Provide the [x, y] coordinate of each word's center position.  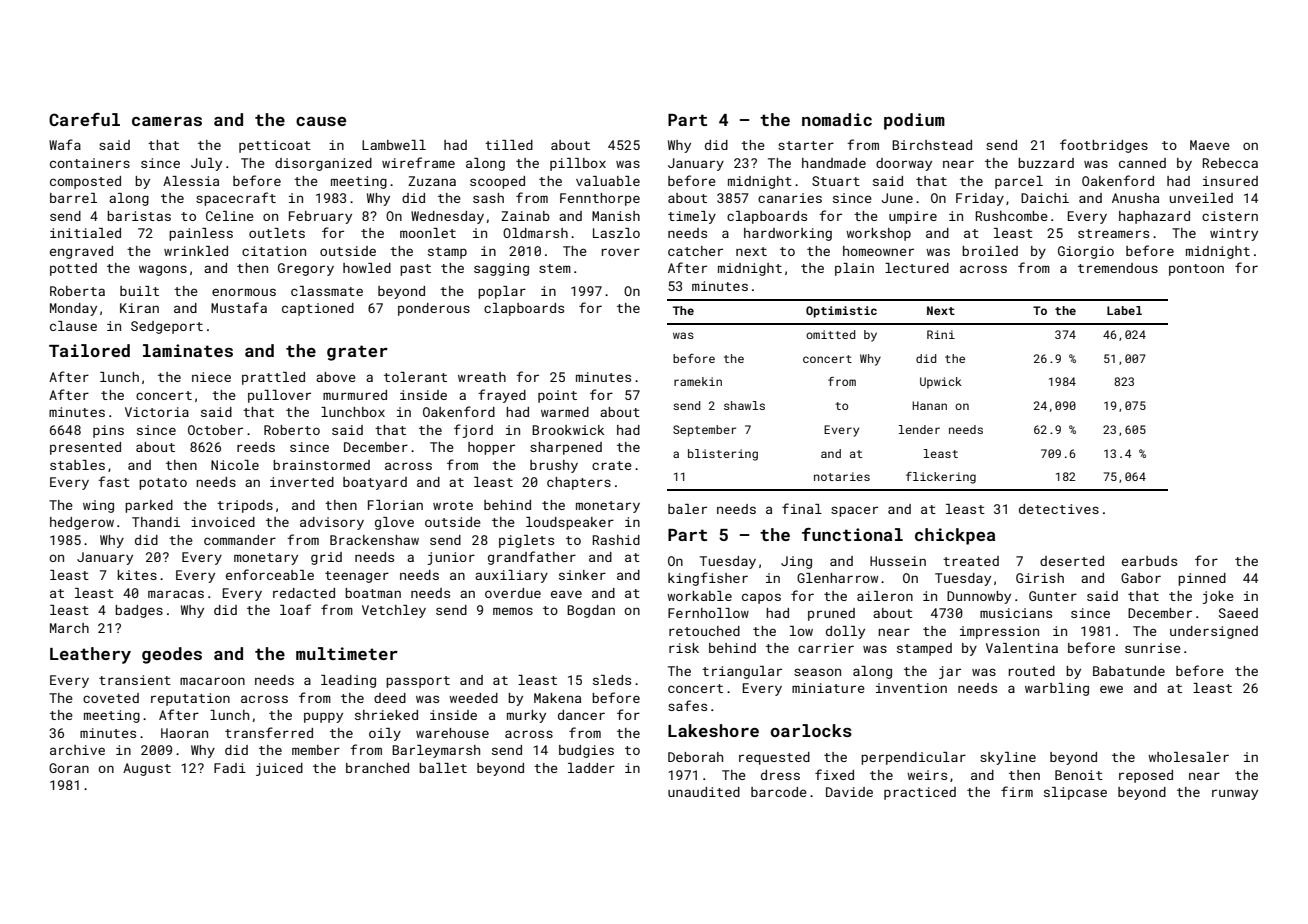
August [147, 769]
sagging [501, 269]
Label [1124, 310]
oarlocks [811, 730]
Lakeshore [713, 730]
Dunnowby [979, 597]
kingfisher [708, 579]
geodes [172, 655]
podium [914, 121]
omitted [830, 334]
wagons [163, 270]
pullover [279, 396]
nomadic [837, 119]
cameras [167, 121]
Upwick [941, 383]
